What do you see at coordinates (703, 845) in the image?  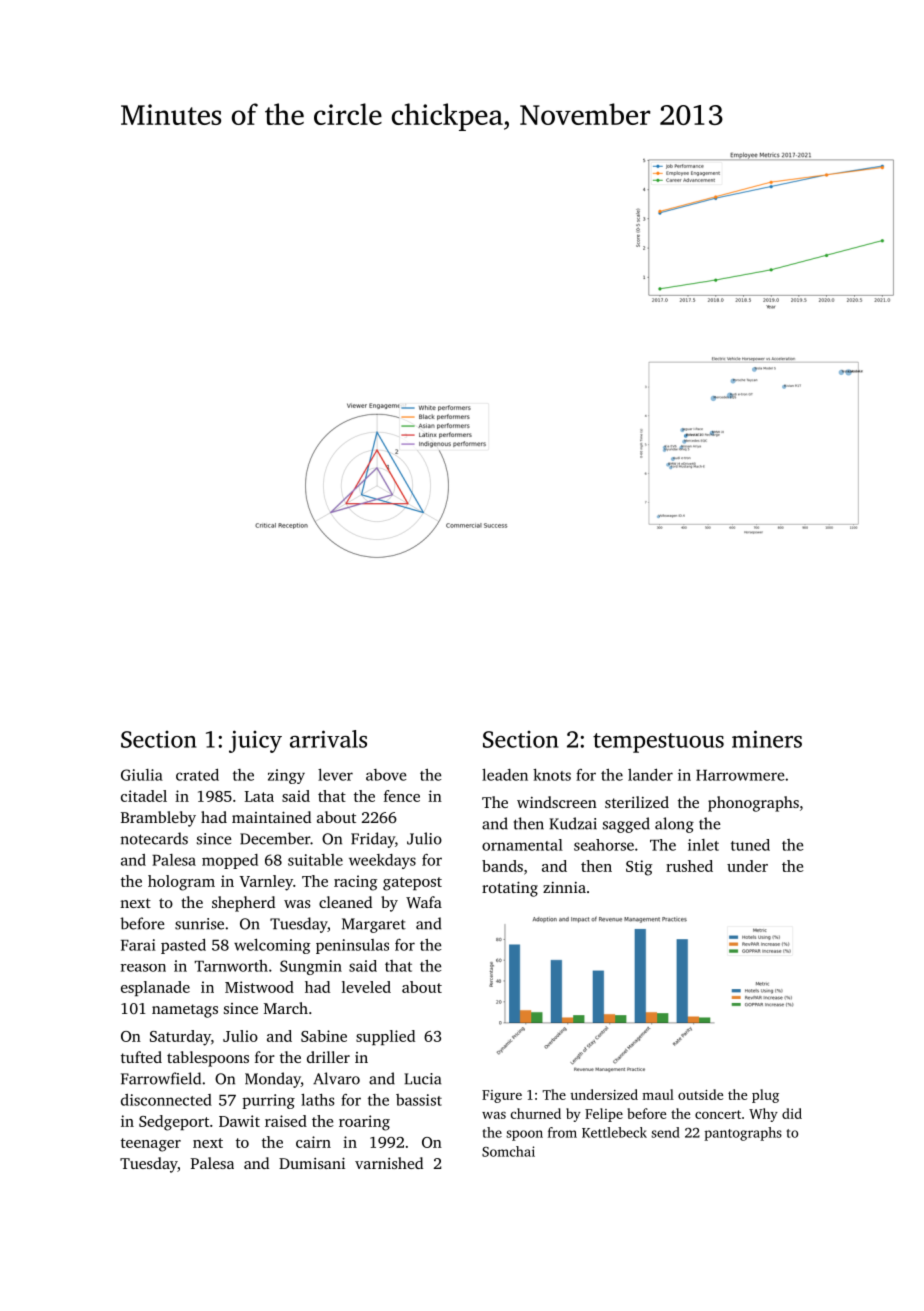 I see `inlet` at bounding box center [703, 845].
